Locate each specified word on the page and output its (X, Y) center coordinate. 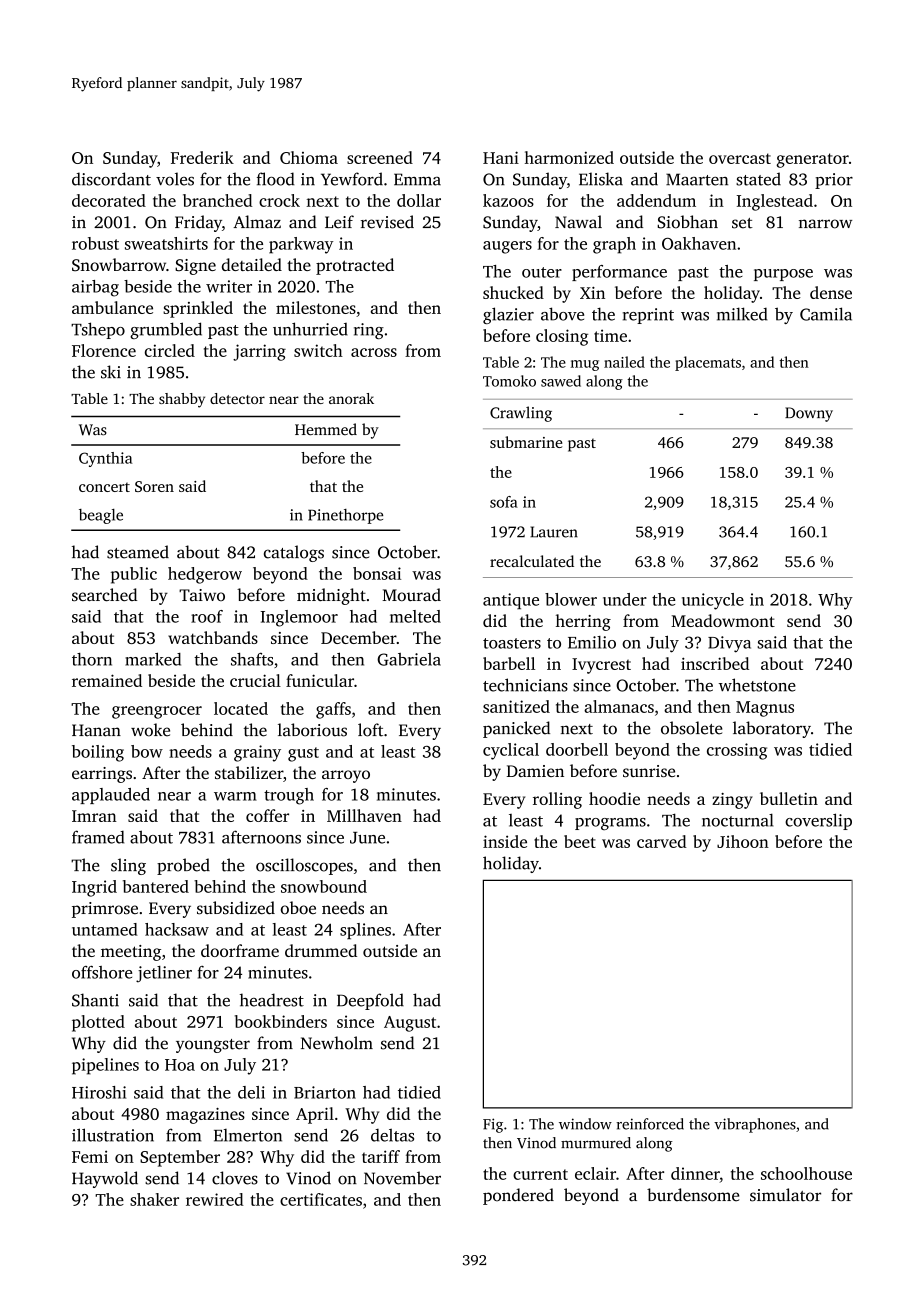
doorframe (240, 950)
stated (758, 179)
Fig (493, 1125)
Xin (592, 293)
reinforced (650, 1124)
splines (365, 931)
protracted (355, 266)
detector (237, 398)
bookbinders (281, 1021)
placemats (708, 363)
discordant (111, 179)
